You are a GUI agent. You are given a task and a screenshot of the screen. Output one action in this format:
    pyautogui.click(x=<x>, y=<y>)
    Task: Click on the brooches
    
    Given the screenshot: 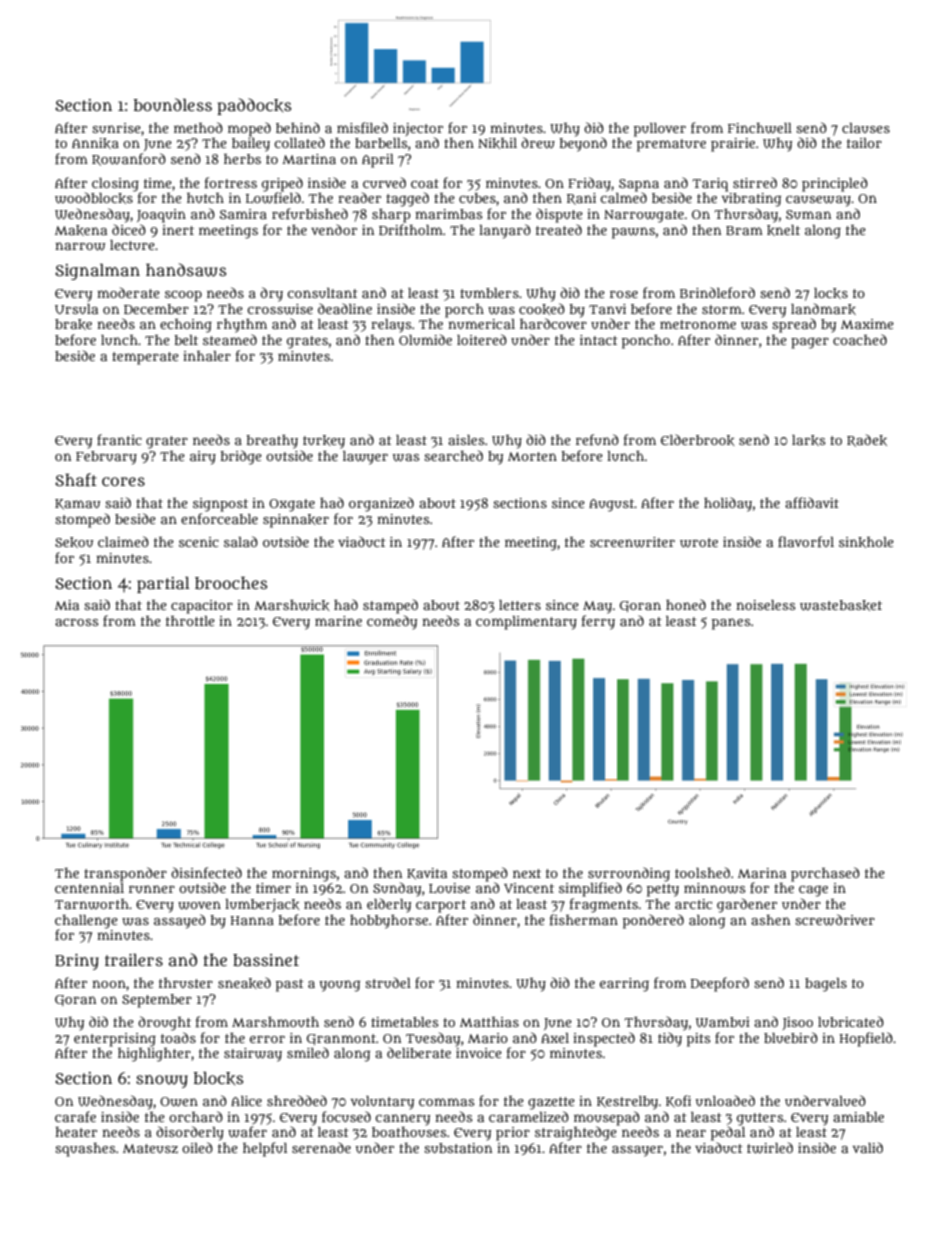 What is the action you would take?
    pyautogui.click(x=231, y=582)
